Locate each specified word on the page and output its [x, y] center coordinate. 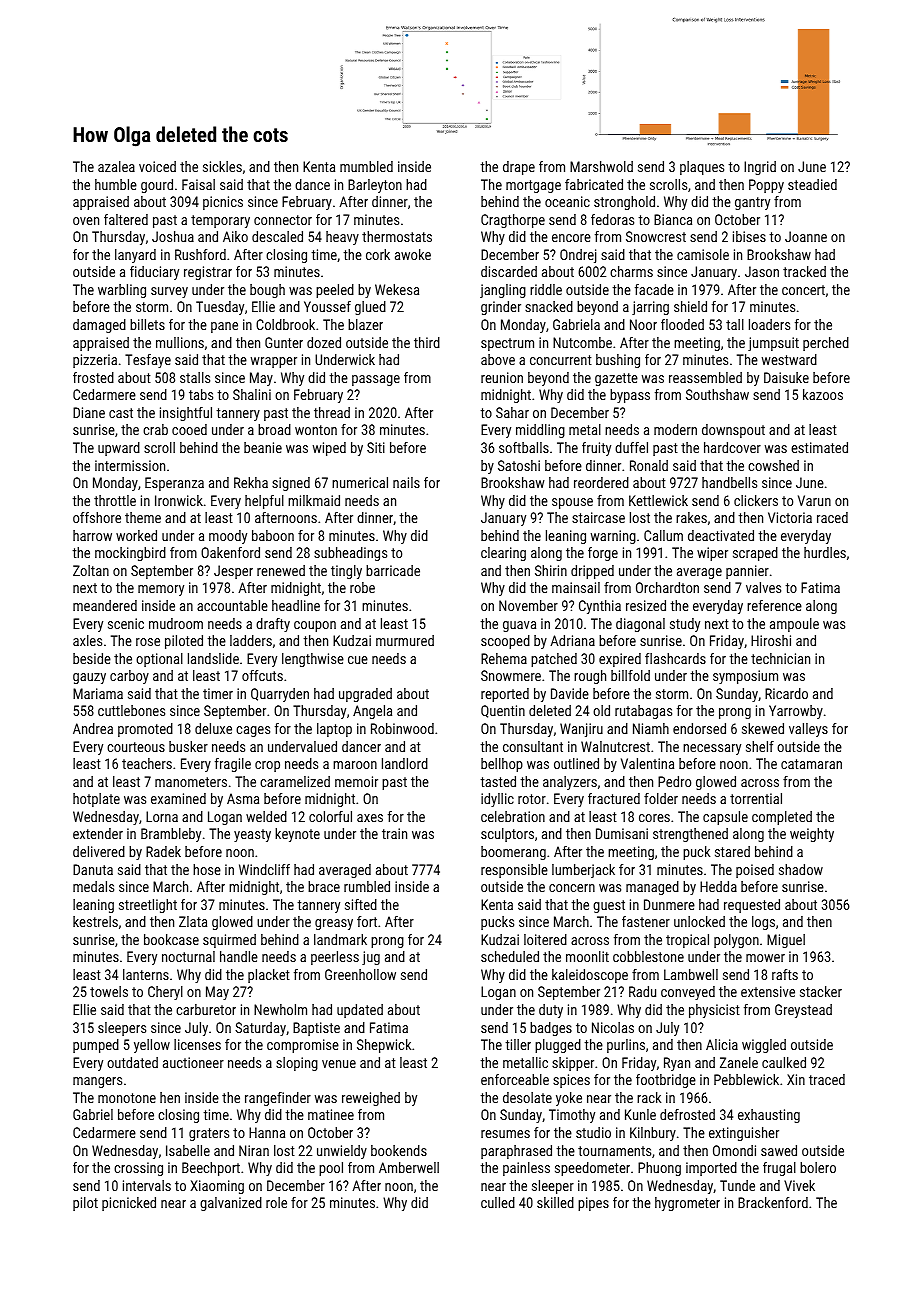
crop [267, 766]
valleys [808, 730]
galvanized [231, 1204]
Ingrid [760, 168]
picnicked [129, 1204]
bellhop [502, 765]
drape [519, 168]
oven [86, 221]
